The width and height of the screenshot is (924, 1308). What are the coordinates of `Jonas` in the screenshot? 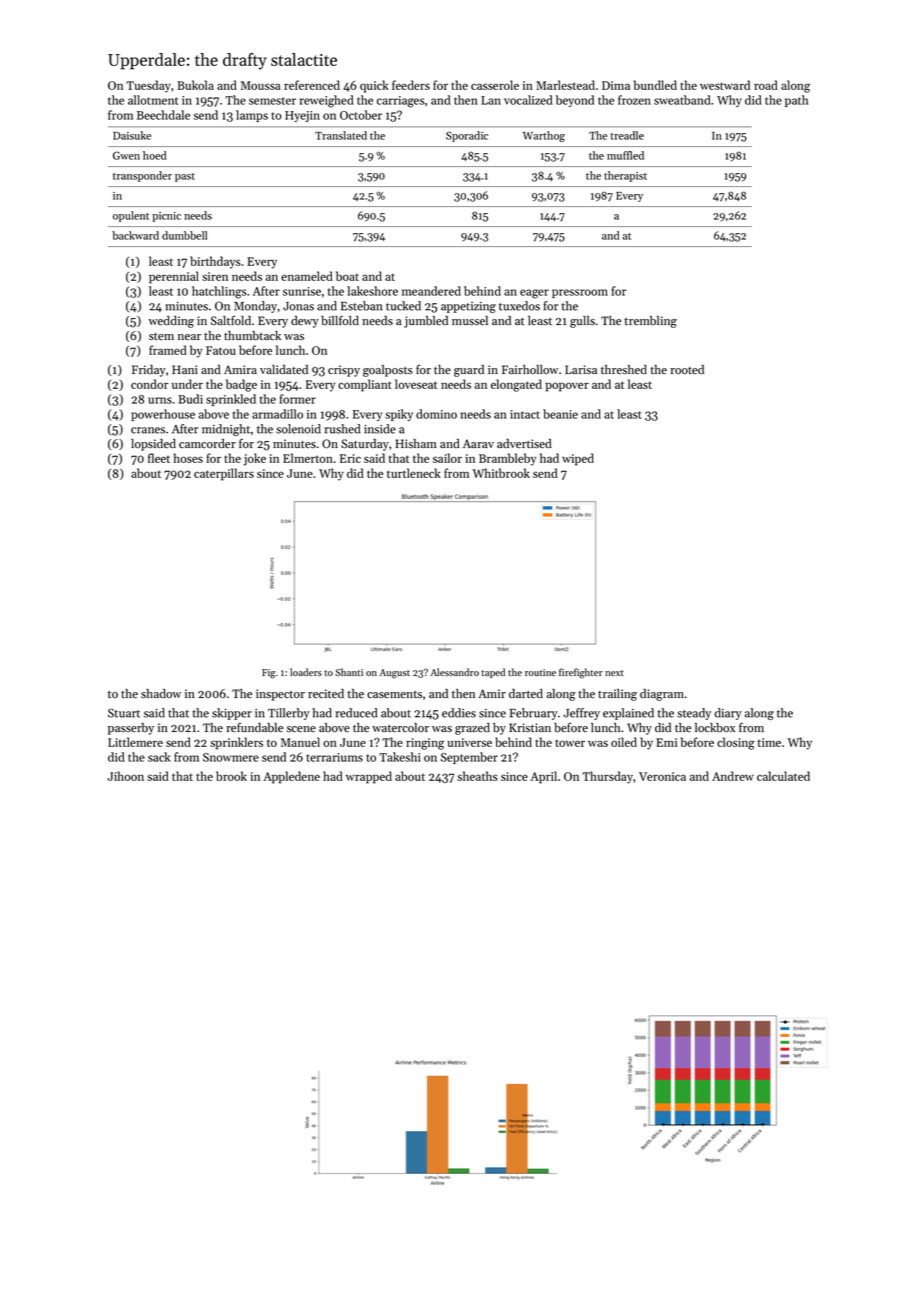 It's located at (298, 306).
